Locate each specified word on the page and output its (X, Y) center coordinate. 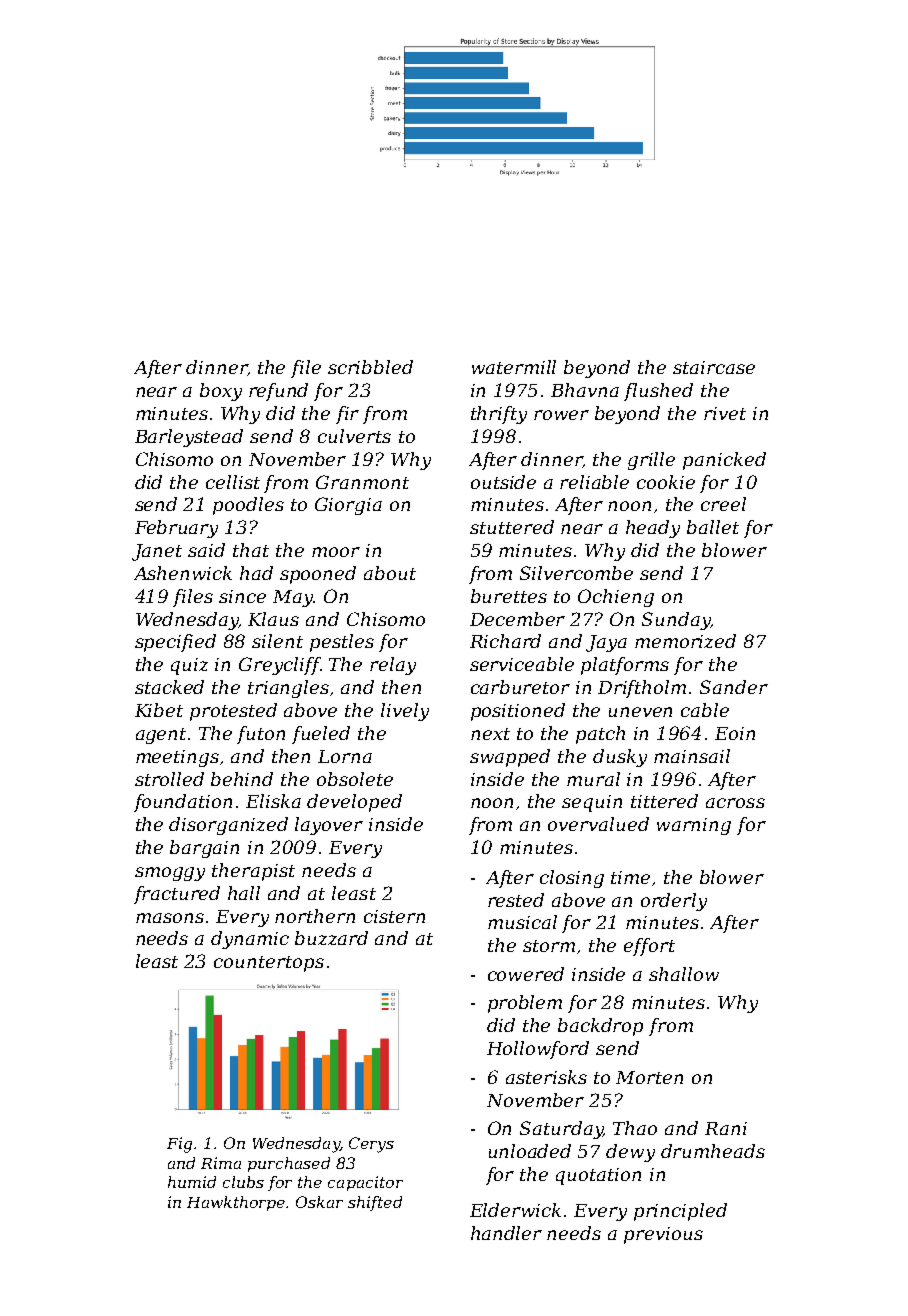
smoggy (170, 874)
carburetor (520, 687)
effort (649, 947)
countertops (269, 964)
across (735, 803)
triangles (288, 689)
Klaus (273, 619)
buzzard (331, 938)
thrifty (499, 415)
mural (593, 779)
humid (192, 1182)
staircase (714, 367)
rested (516, 900)
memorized (685, 641)
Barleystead (189, 438)
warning (694, 826)
